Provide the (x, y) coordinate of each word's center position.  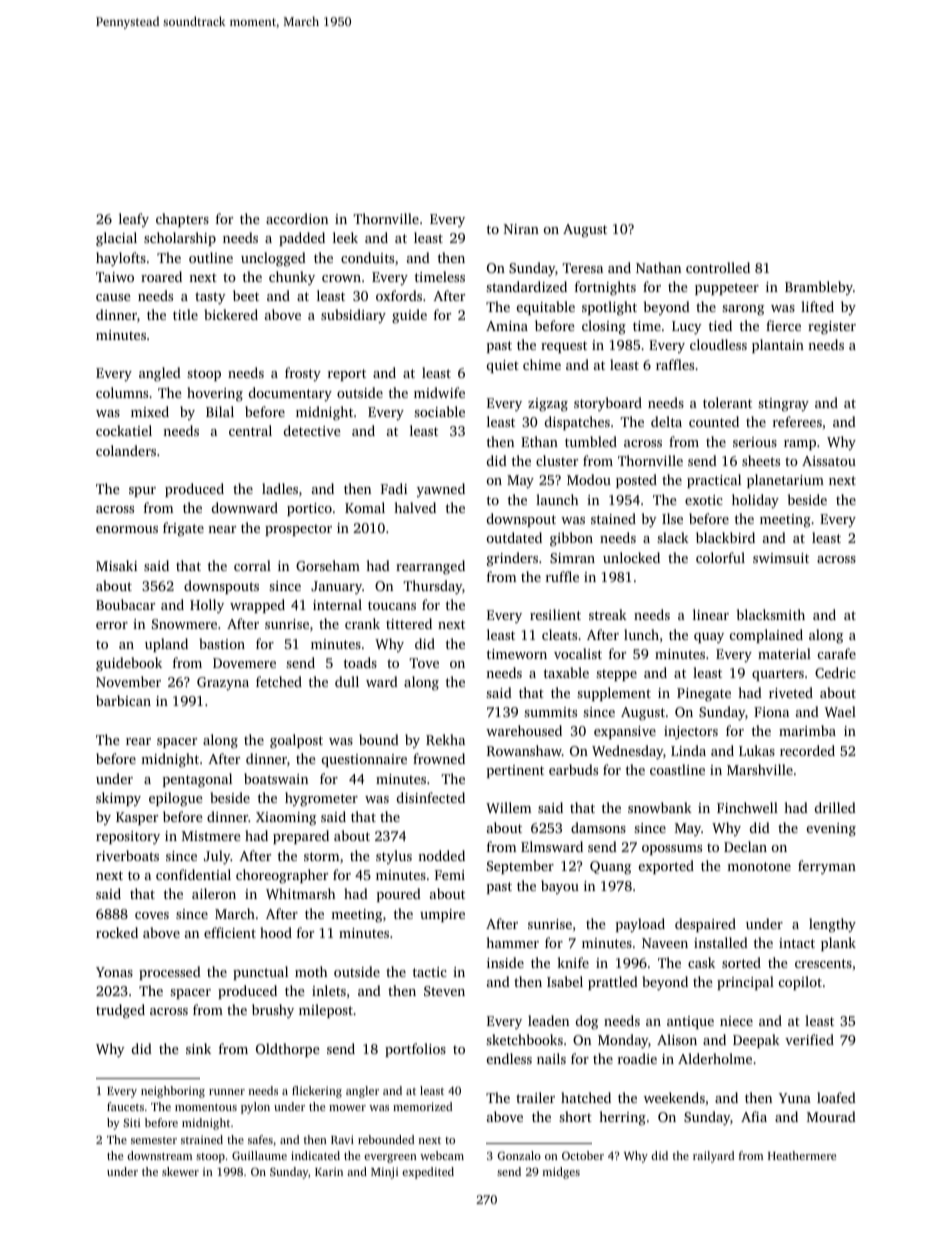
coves (152, 915)
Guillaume (259, 1155)
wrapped (257, 606)
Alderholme (715, 1058)
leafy (134, 220)
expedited (428, 1173)
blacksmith (771, 614)
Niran (521, 229)
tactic (430, 972)
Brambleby (819, 288)
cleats (559, 634)
